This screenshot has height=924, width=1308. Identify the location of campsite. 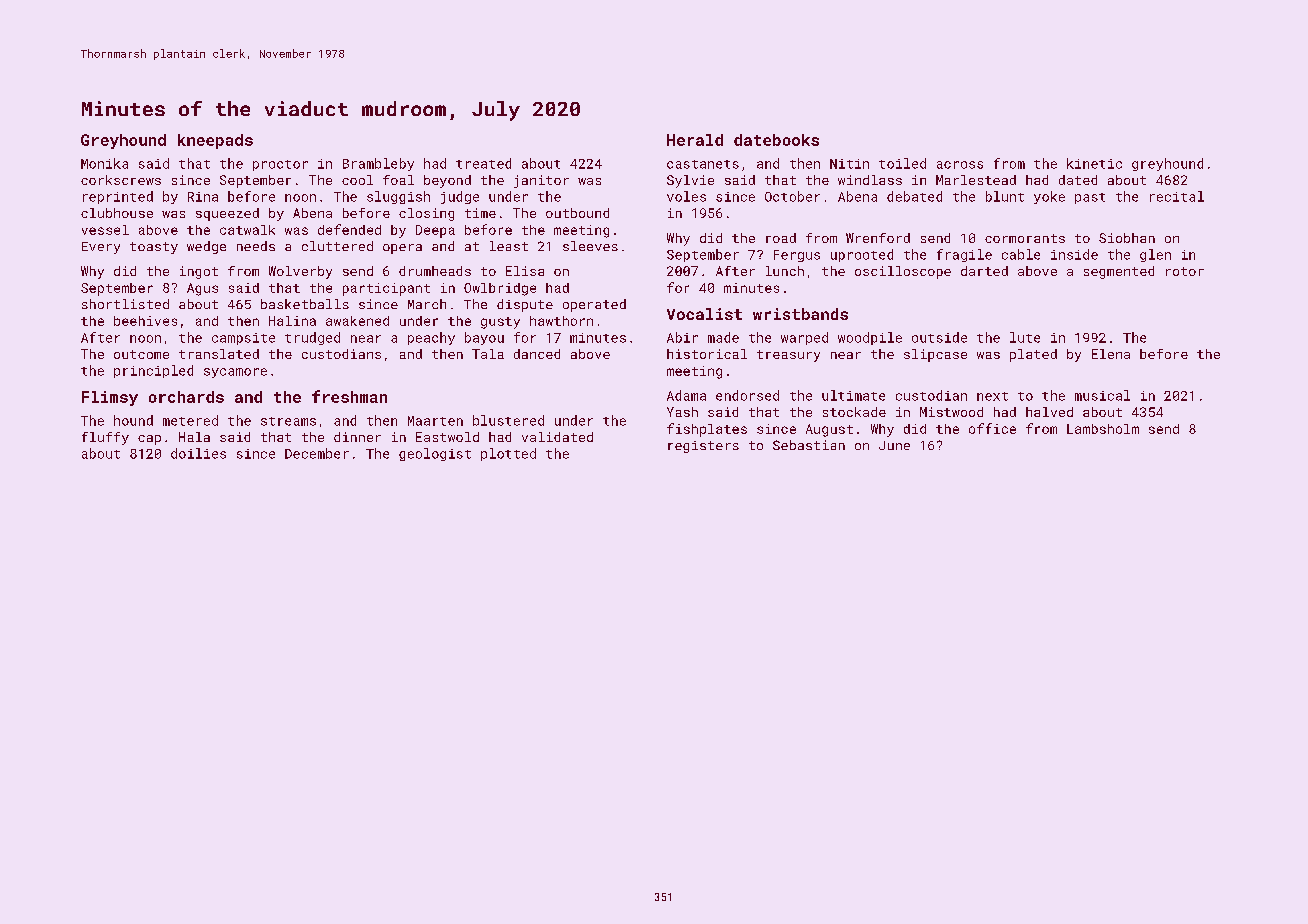
(243, 339).
